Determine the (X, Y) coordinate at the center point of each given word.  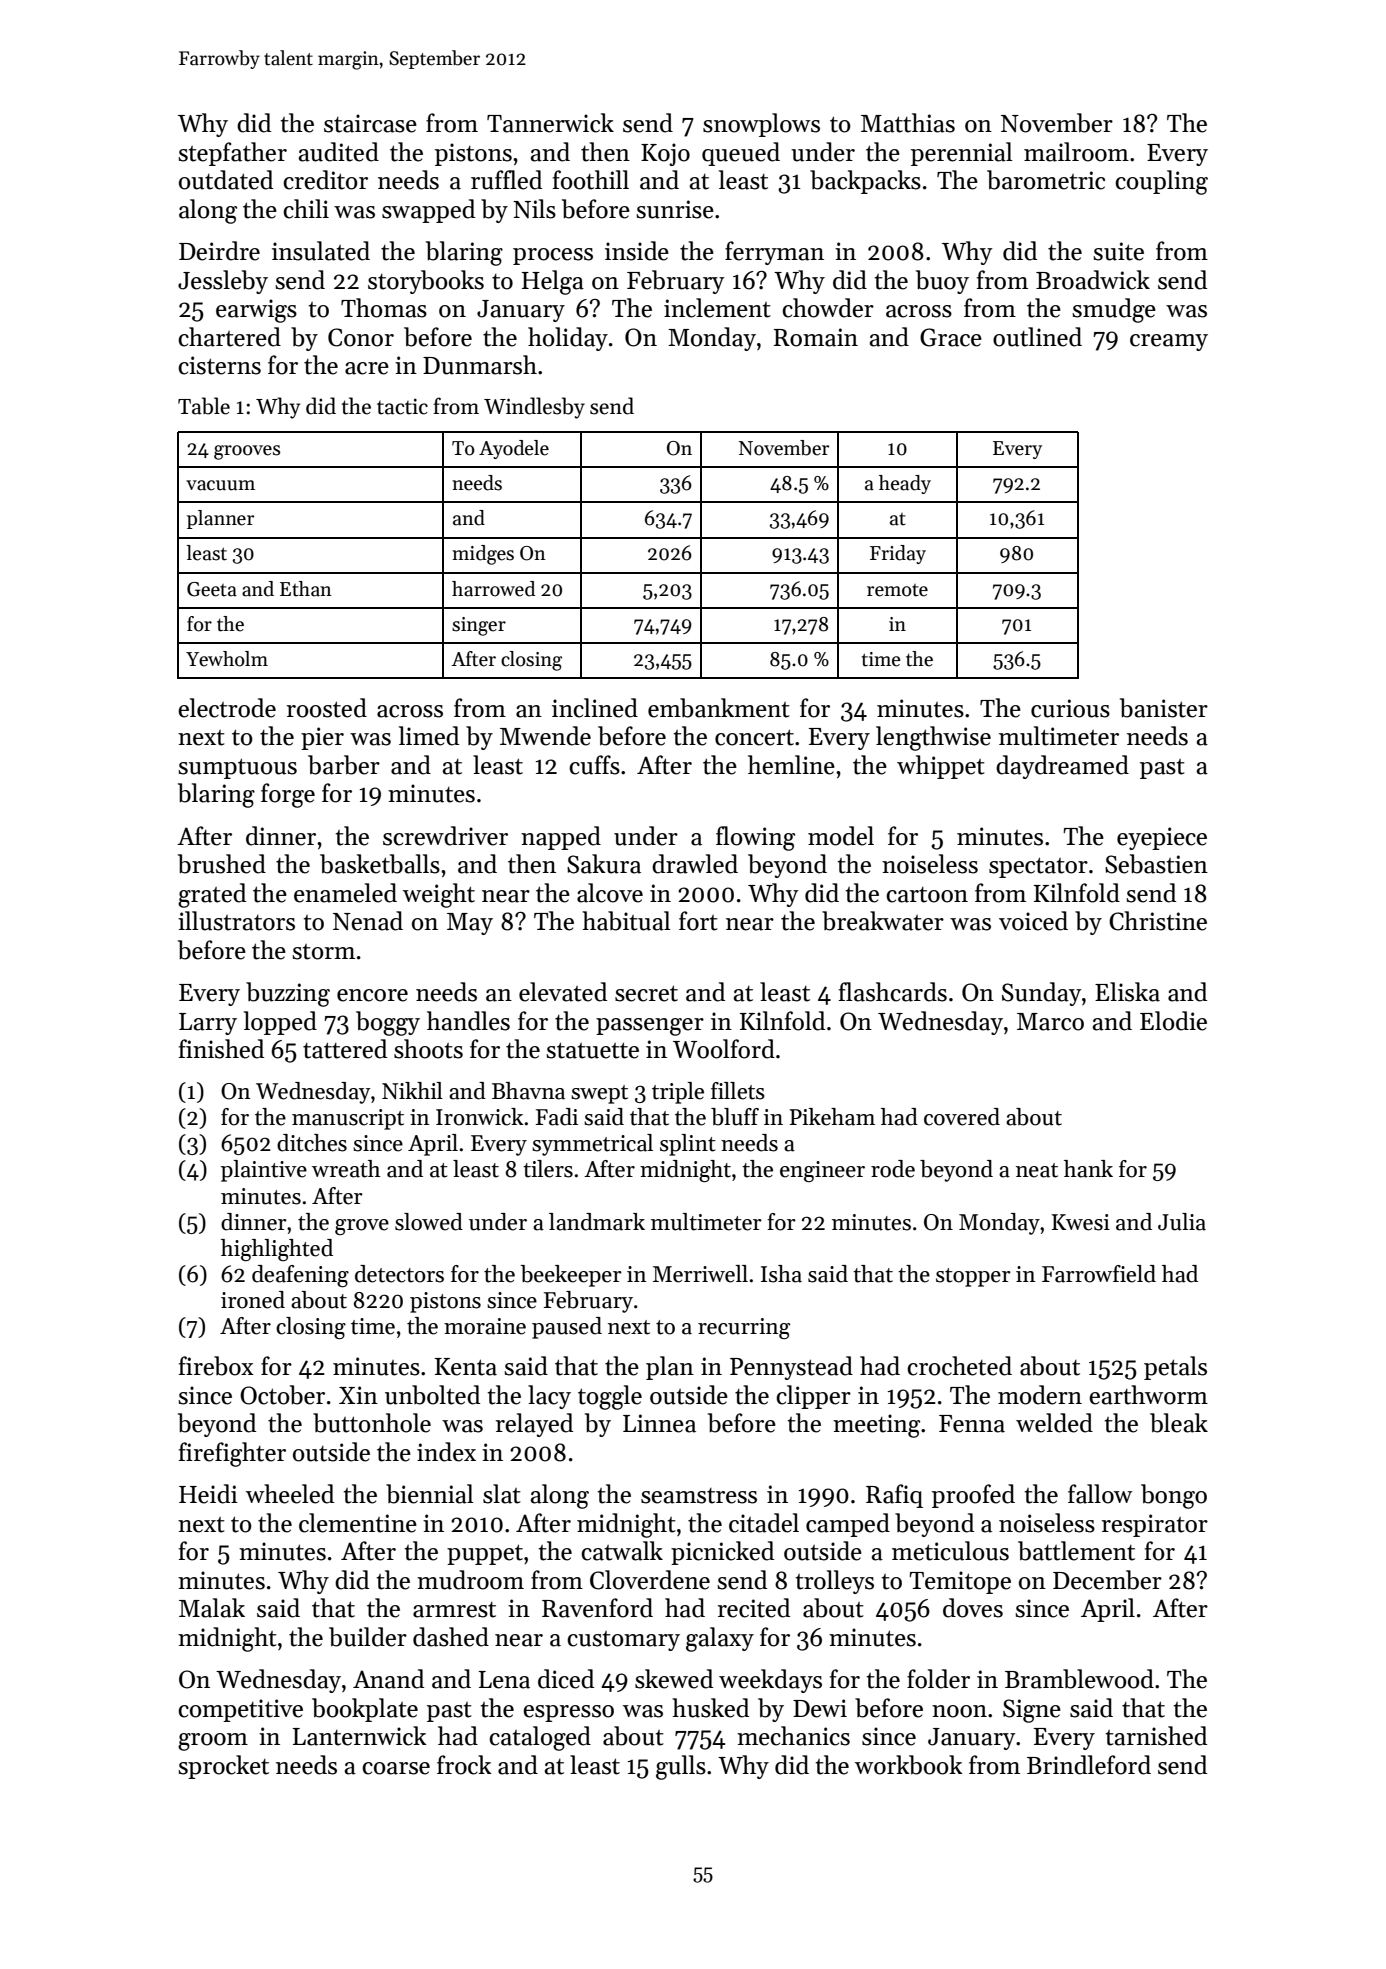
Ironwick (479, 1117)
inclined (595, 708)
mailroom (1076, 152)
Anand (388, 1679)
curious (1070, 708)
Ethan (306, 589)
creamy (1169, 342)
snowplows (761, 125)
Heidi (208, 1494)
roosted (327, 708)
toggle (610, 1397)
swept (599, 1094)
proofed (973, 1496)
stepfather (232, 154)
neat (1037, 1170)
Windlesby (534, 408)
